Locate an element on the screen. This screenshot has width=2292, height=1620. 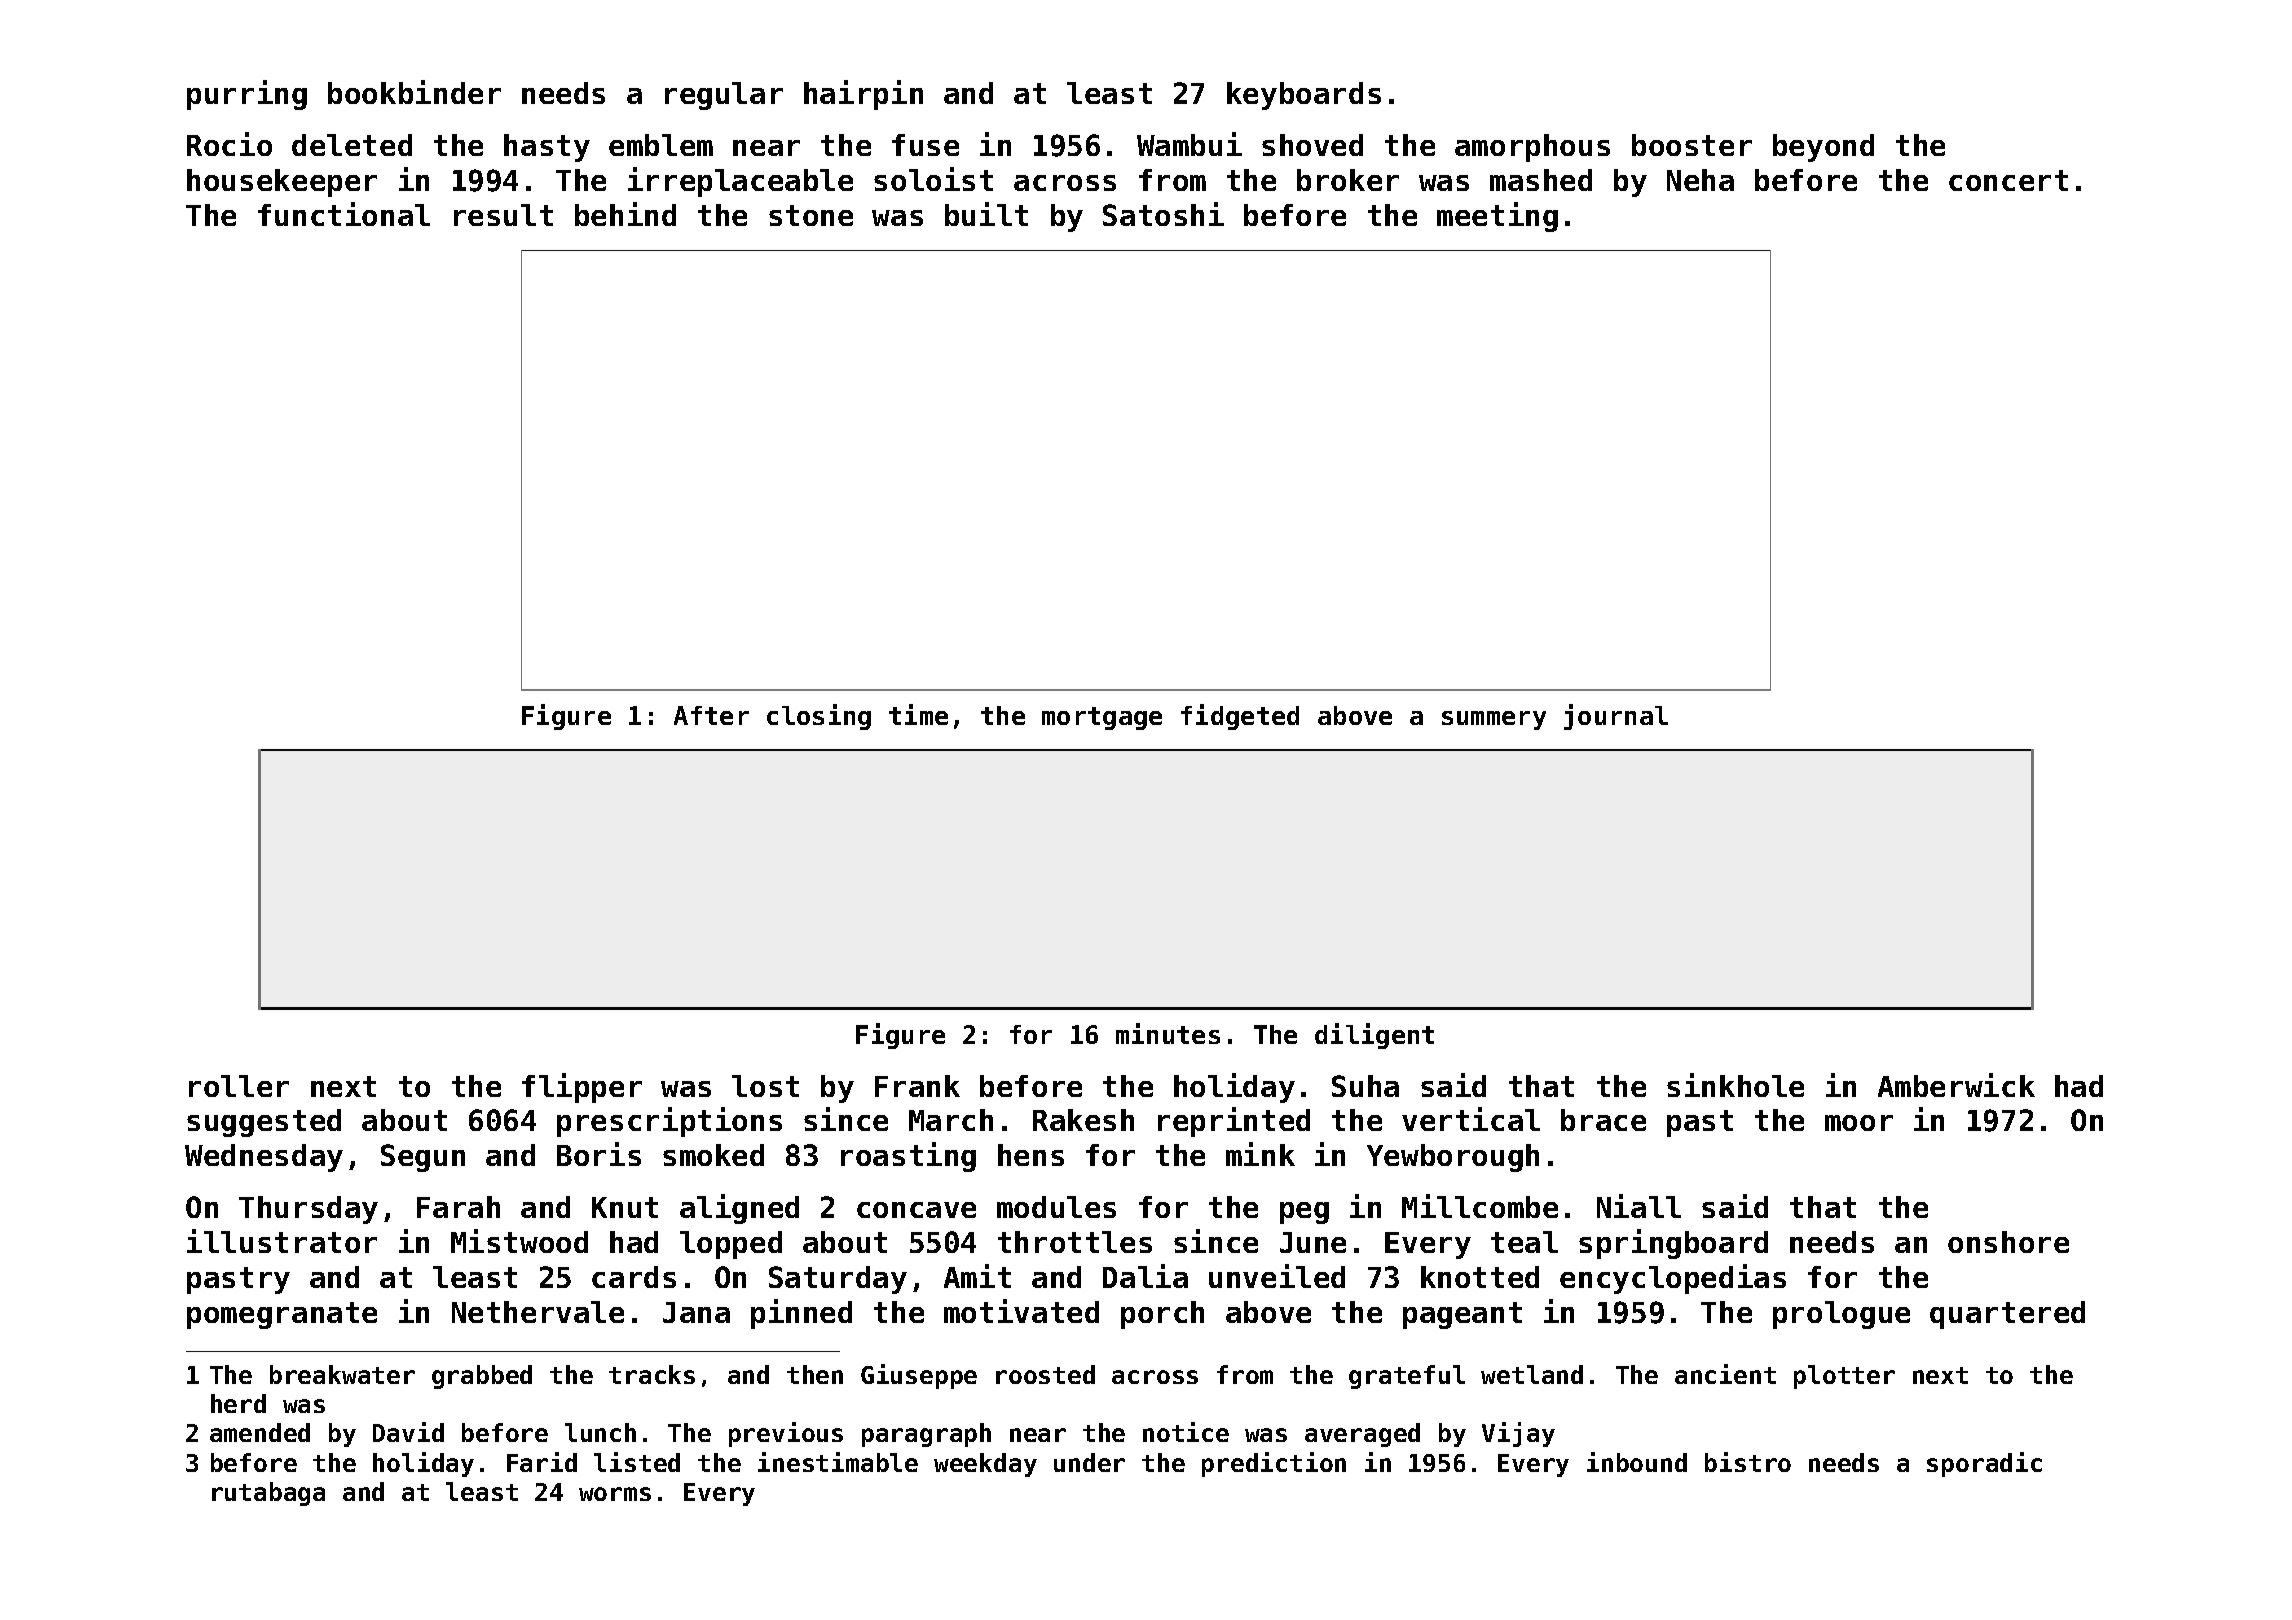
Amberwick is located at coordinates (1956, 1085).
